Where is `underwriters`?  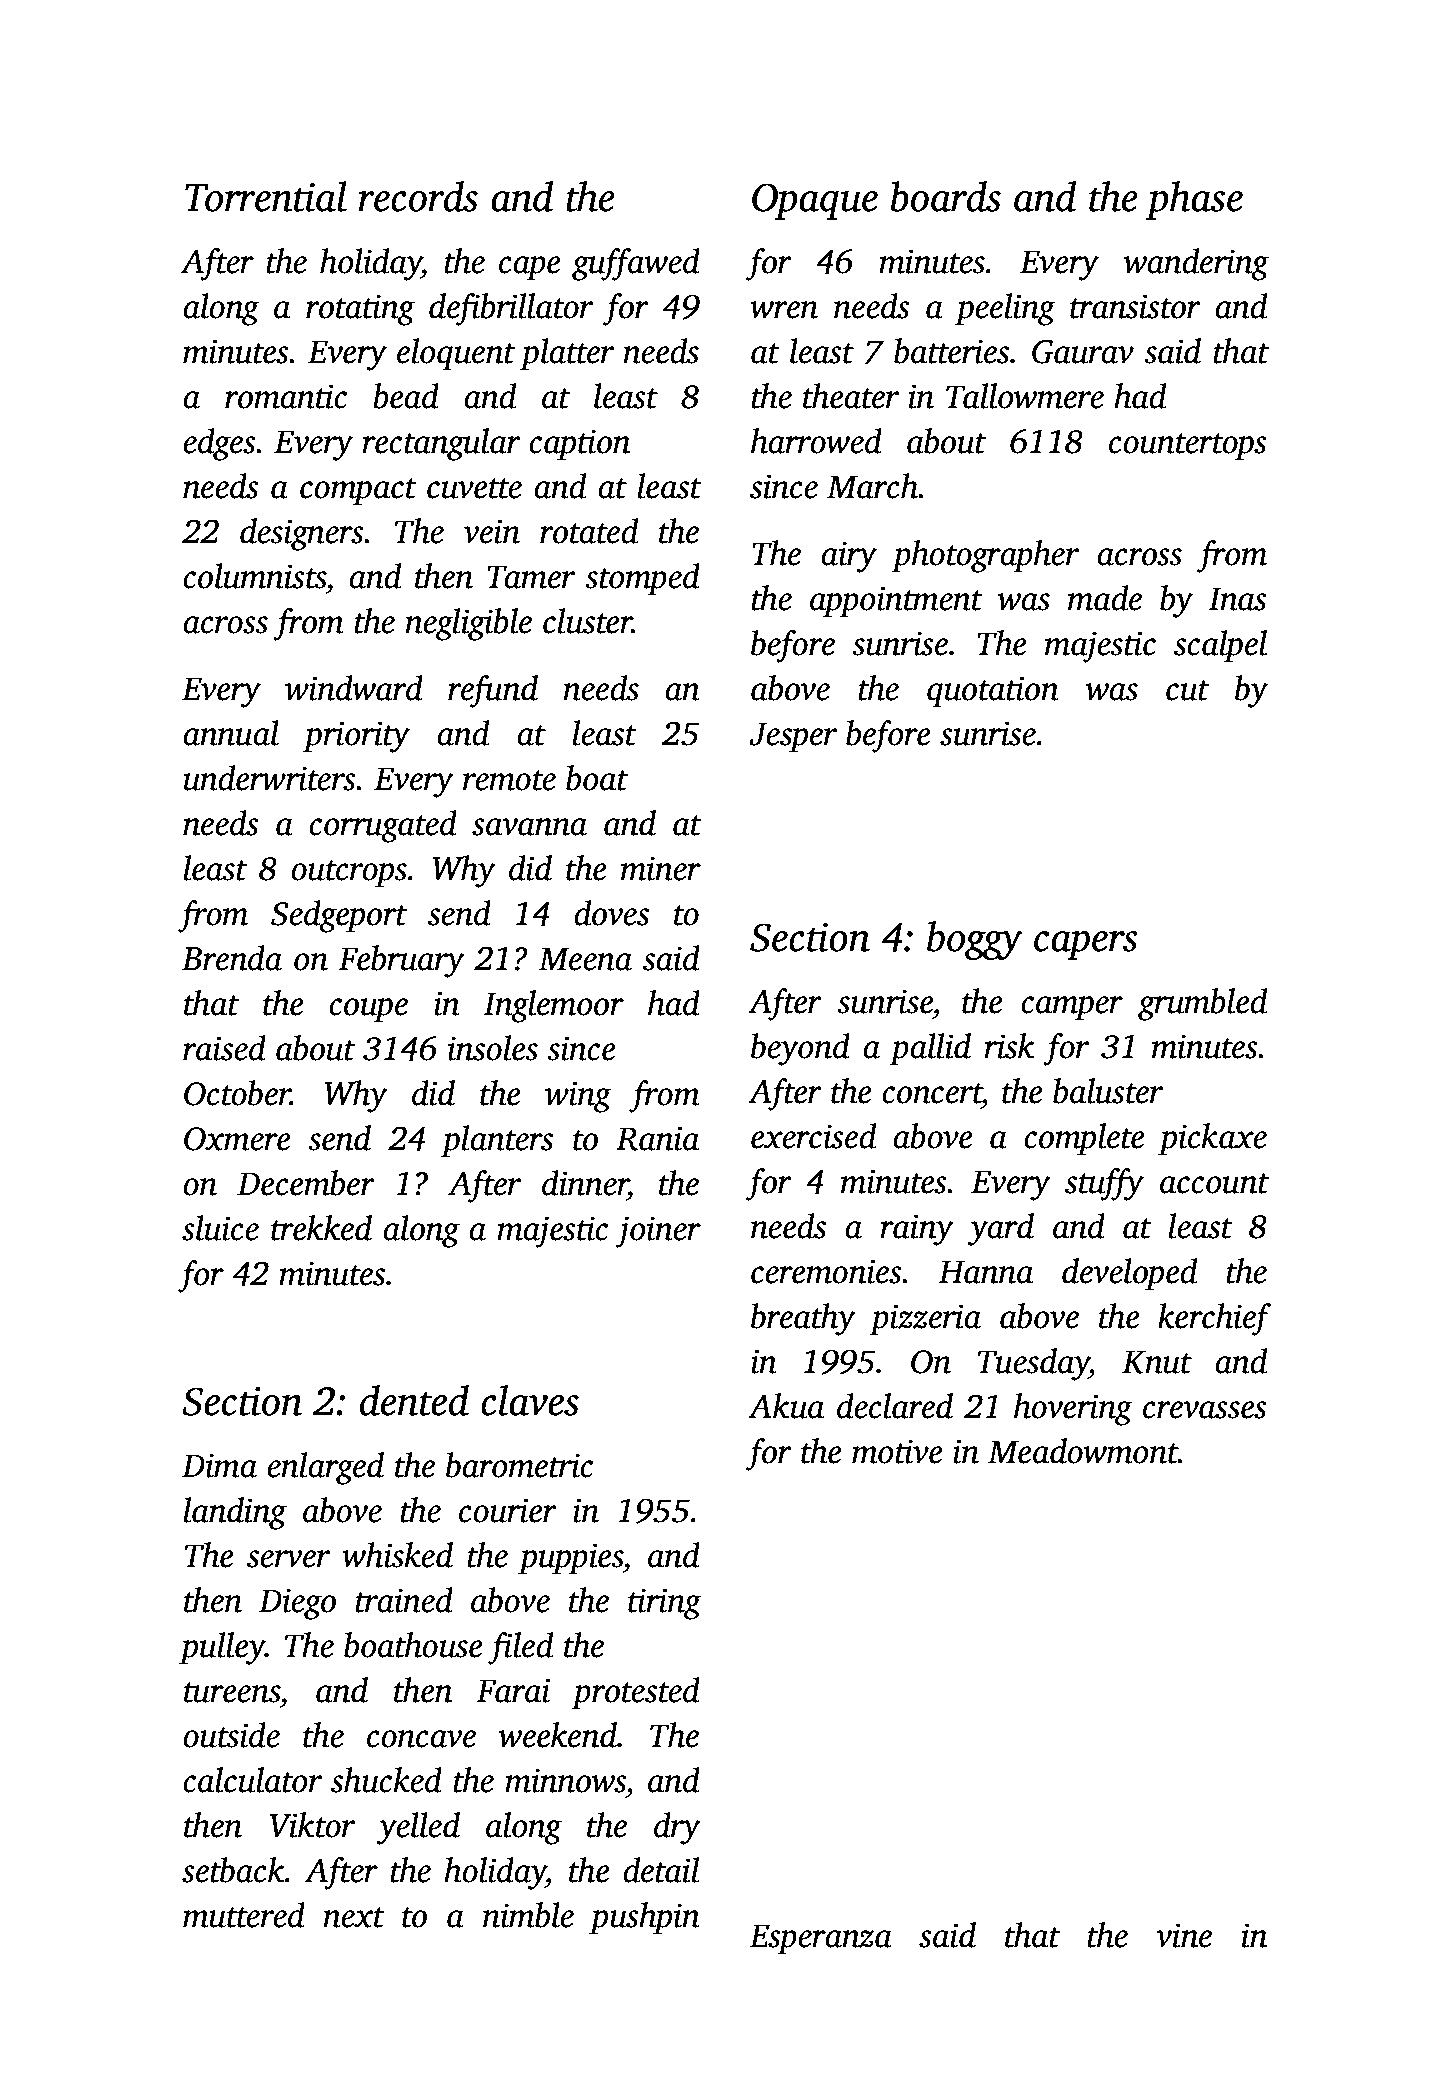 underwriters is located at coordinates (269, 778).
